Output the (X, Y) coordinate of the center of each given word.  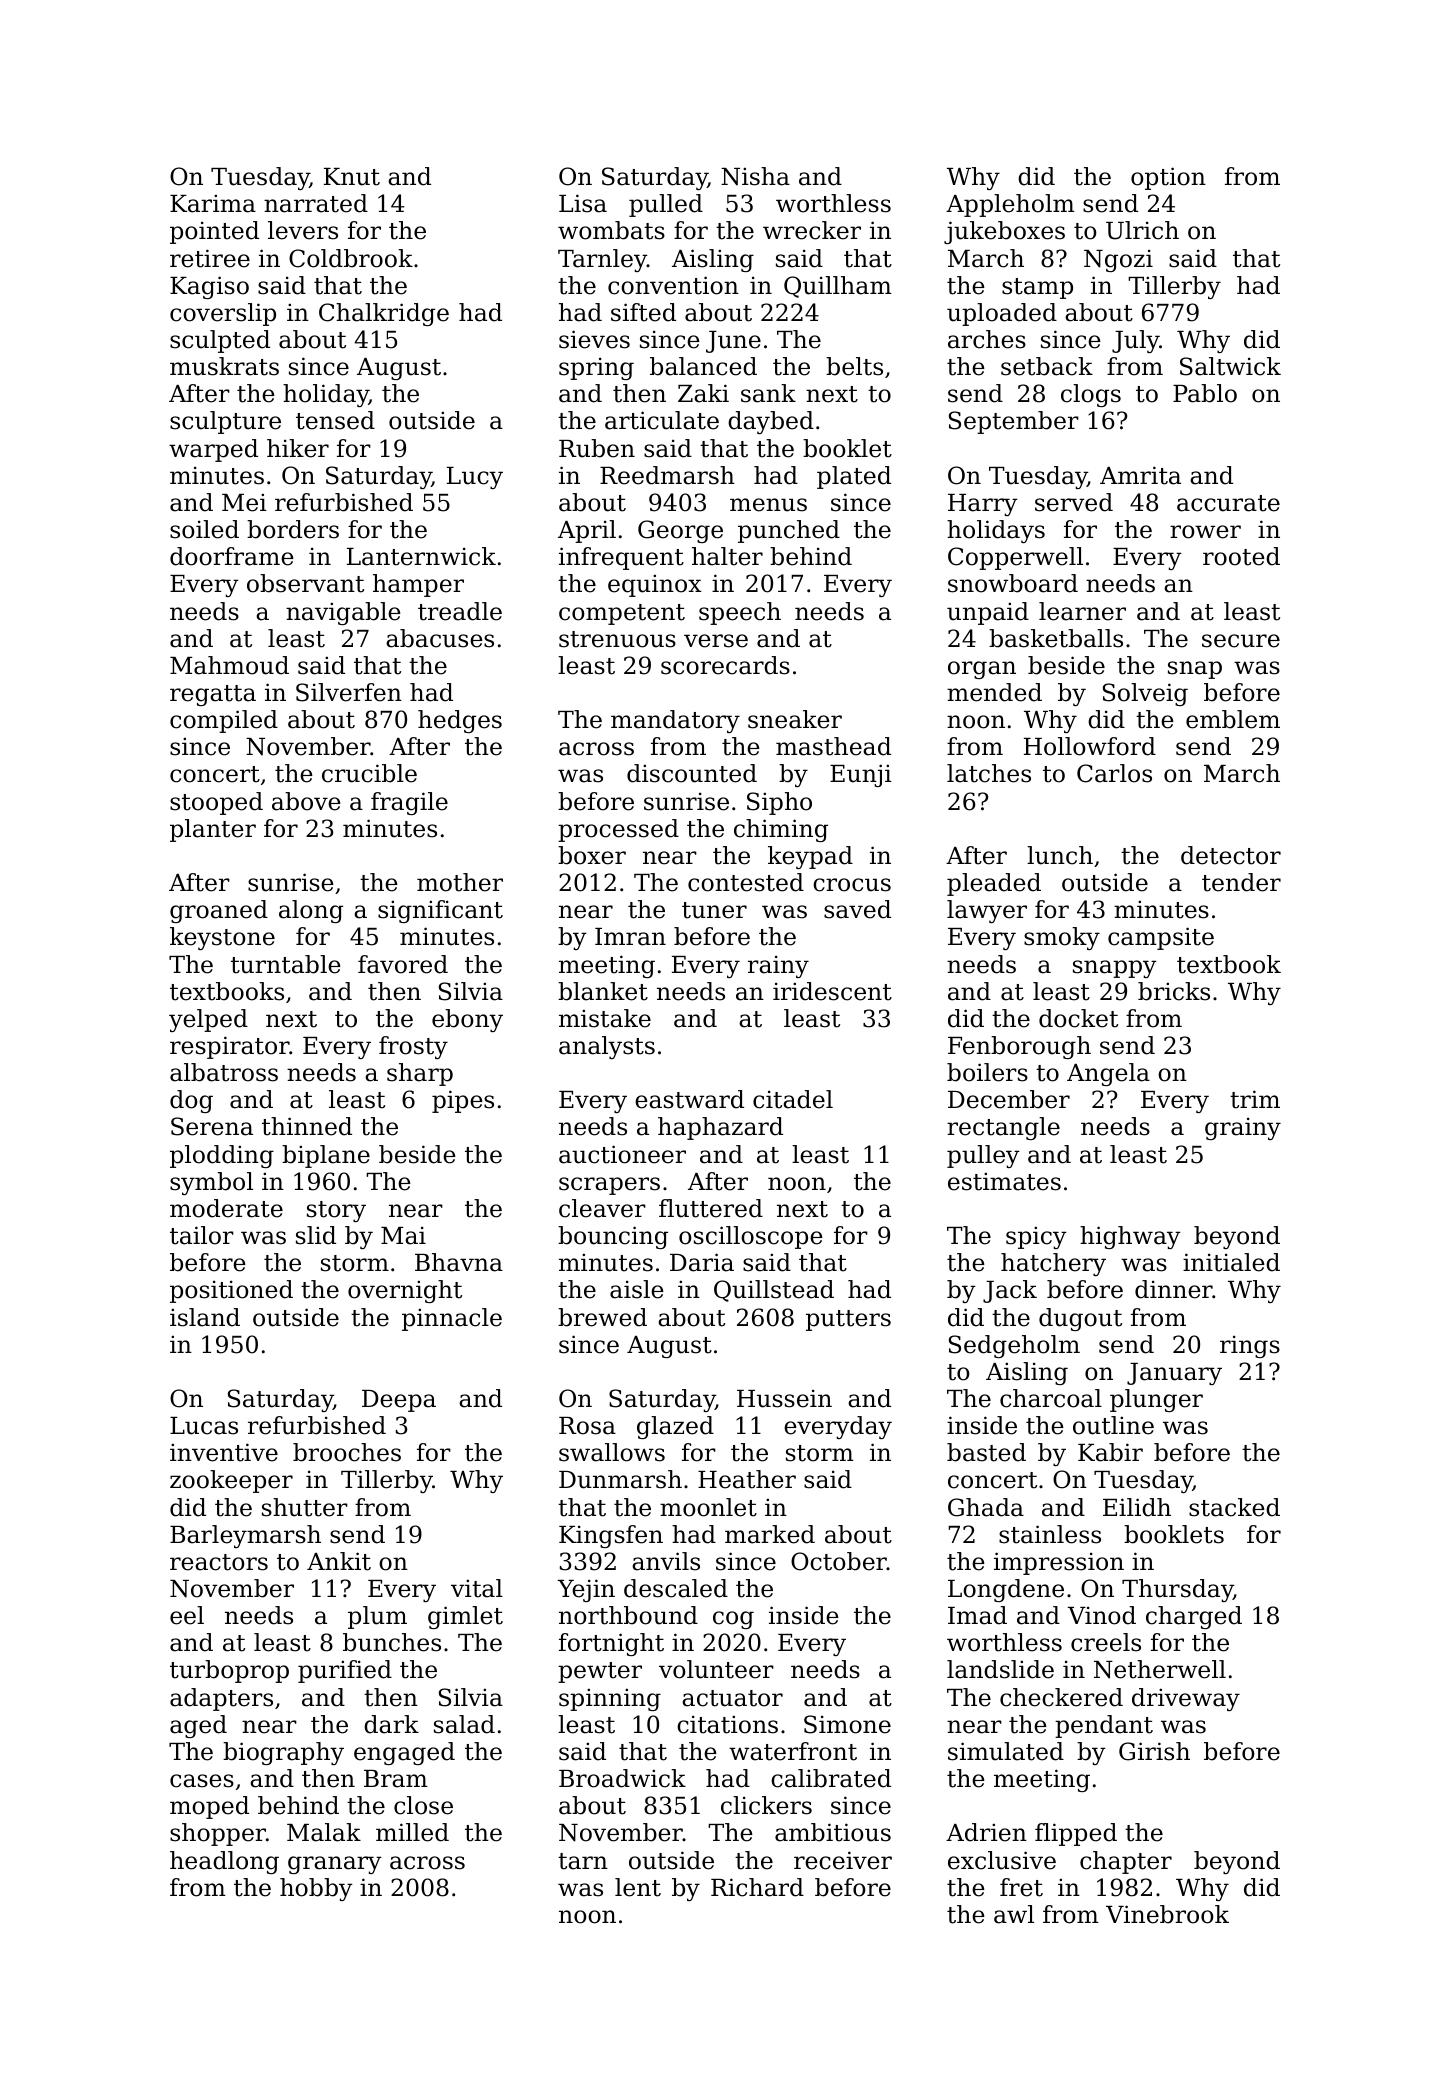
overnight (405, 1291)
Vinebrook (1167, 1914)
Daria (702, 1262)
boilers (987, 1072)
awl (1014, 1914)
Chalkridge (384, 314)
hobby (316, 1889)
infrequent (621, 558)
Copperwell (1015, 558)
